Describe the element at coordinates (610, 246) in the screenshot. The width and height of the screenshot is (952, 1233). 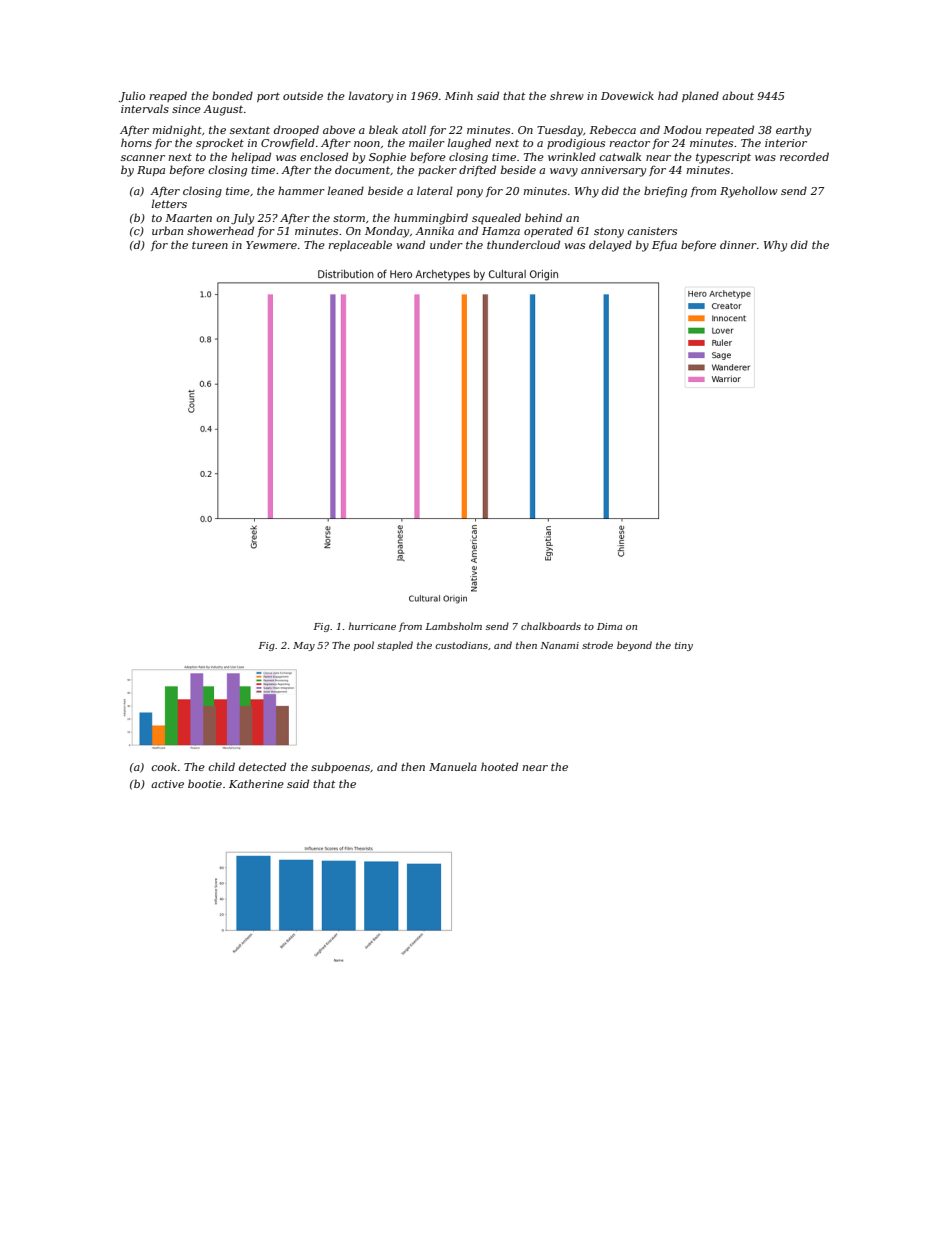
I see `delayed` at that location.
